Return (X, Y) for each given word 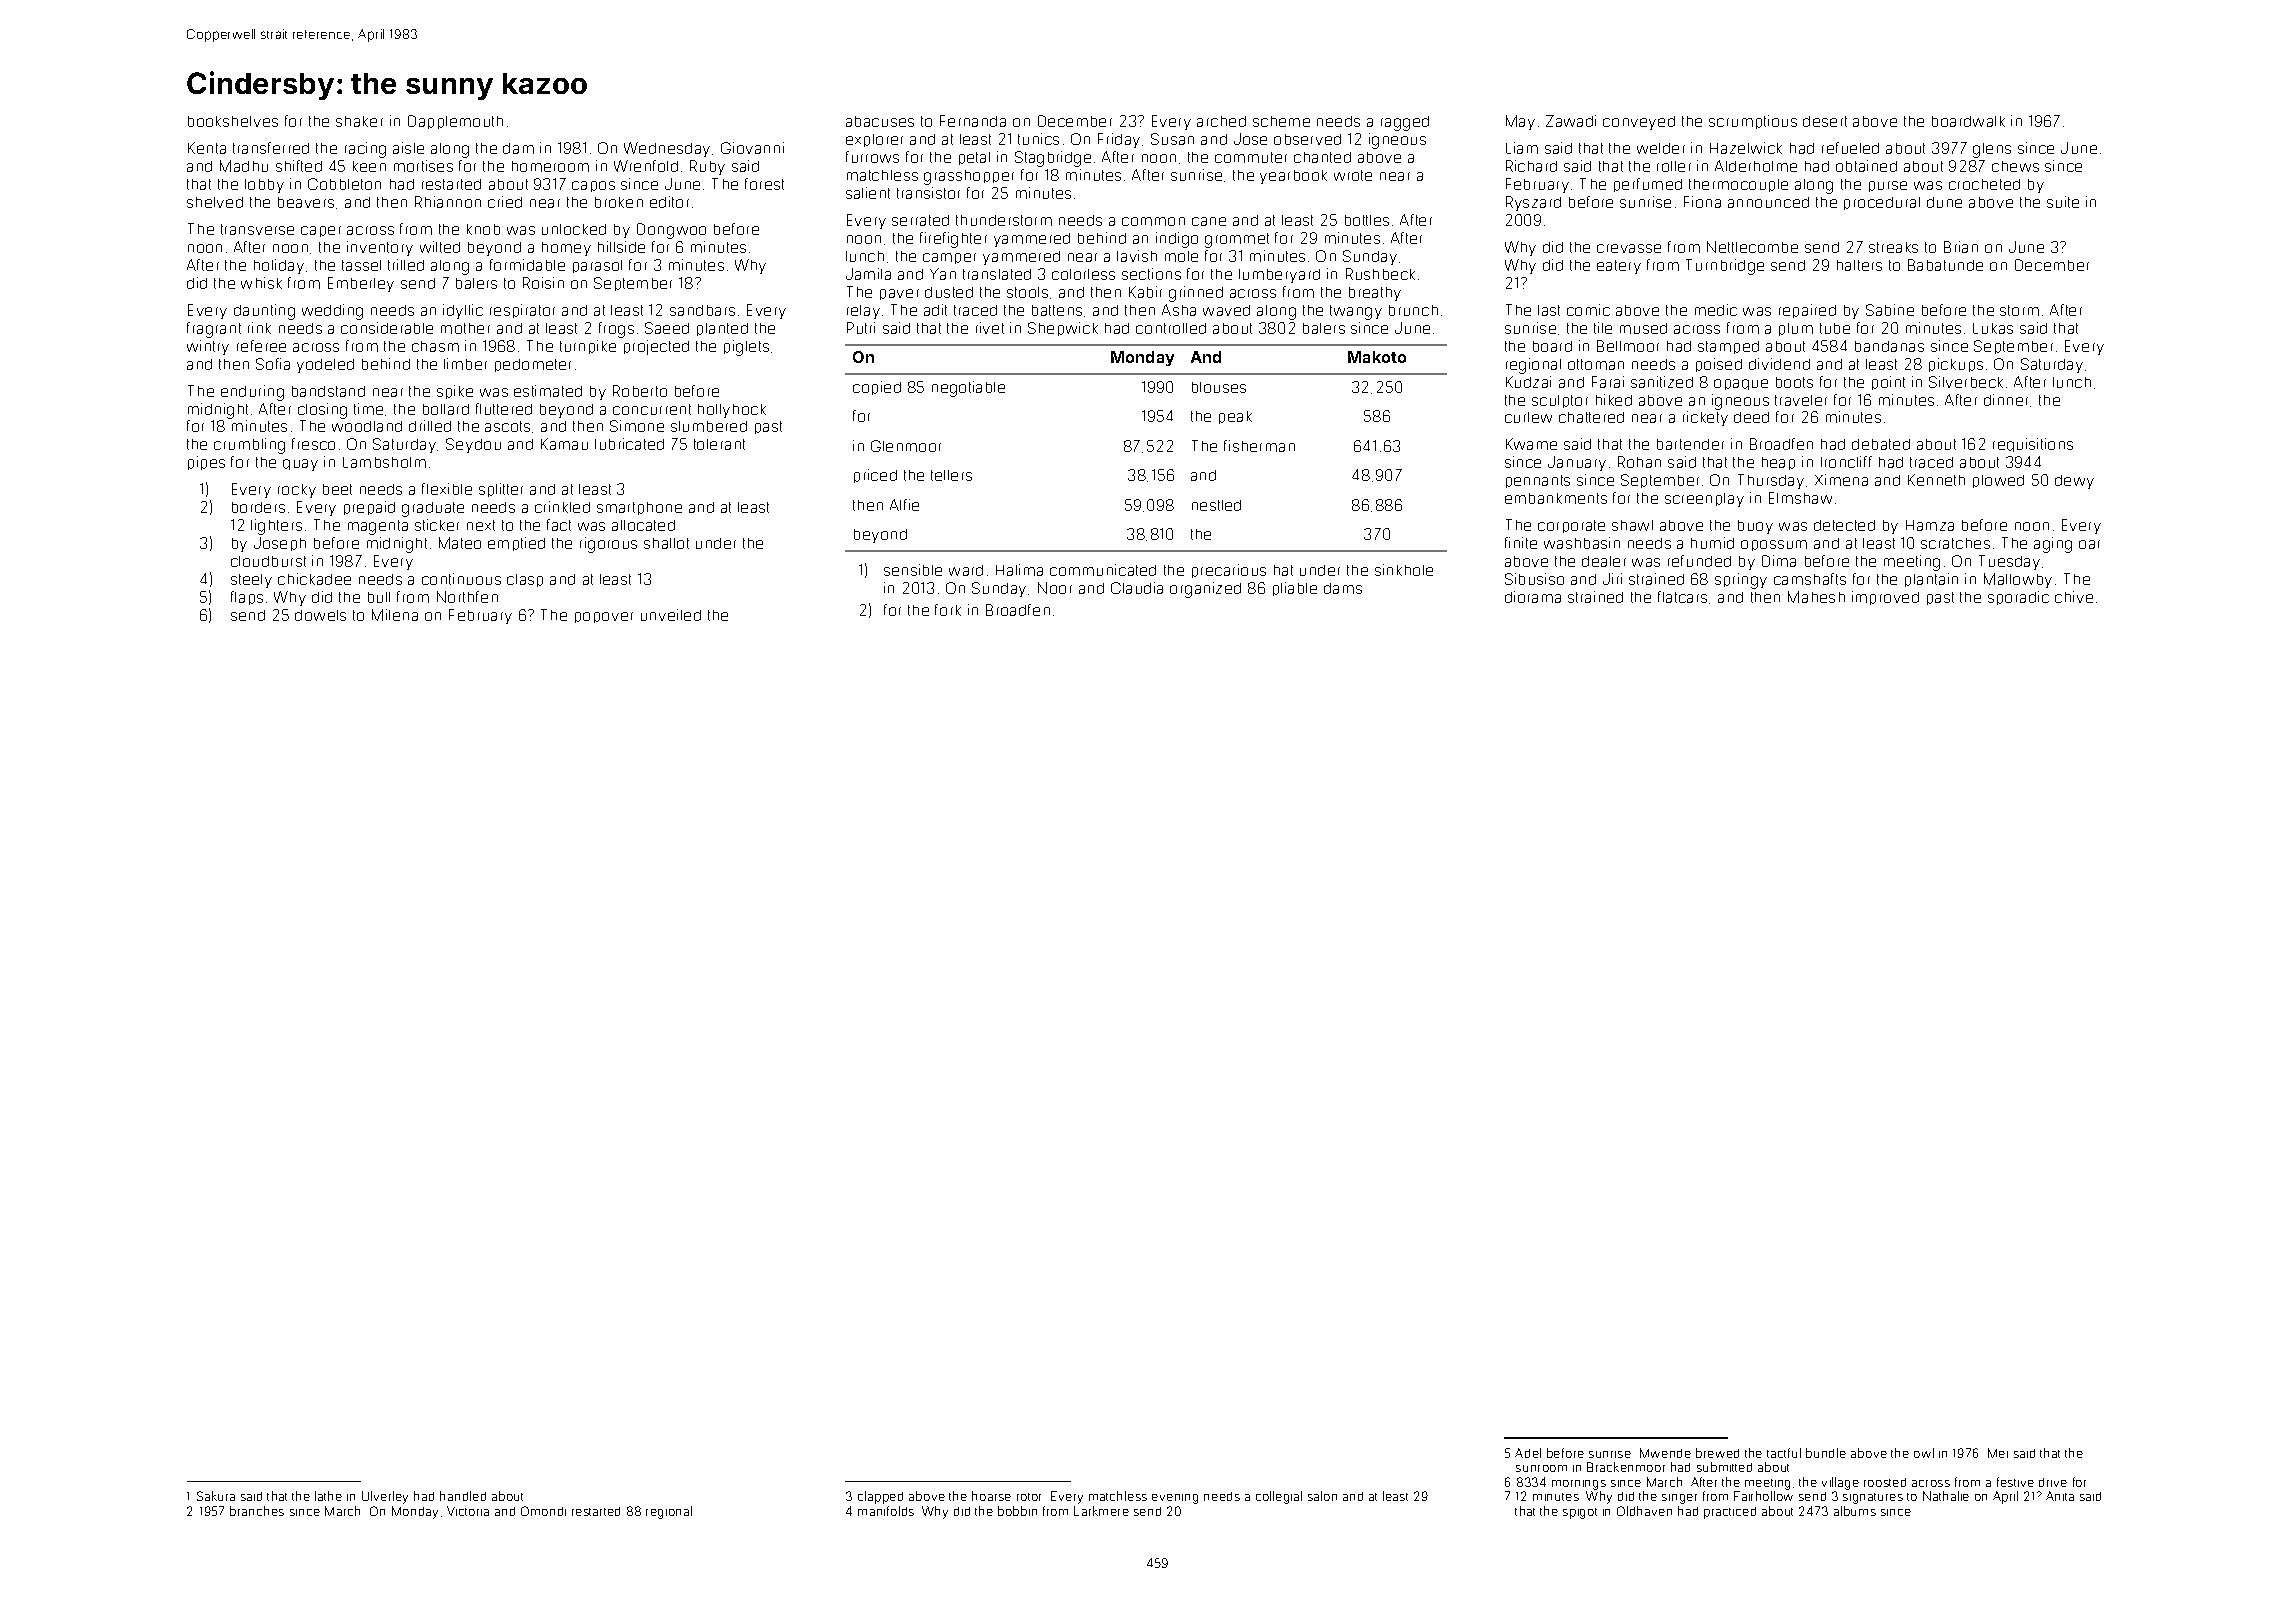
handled (463, 1496)
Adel (1528, 1453)
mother (465, 328)
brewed (1717, 1453)
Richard (1531, 166)
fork (948, 610)
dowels (320, 615)
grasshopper (969, 177)
